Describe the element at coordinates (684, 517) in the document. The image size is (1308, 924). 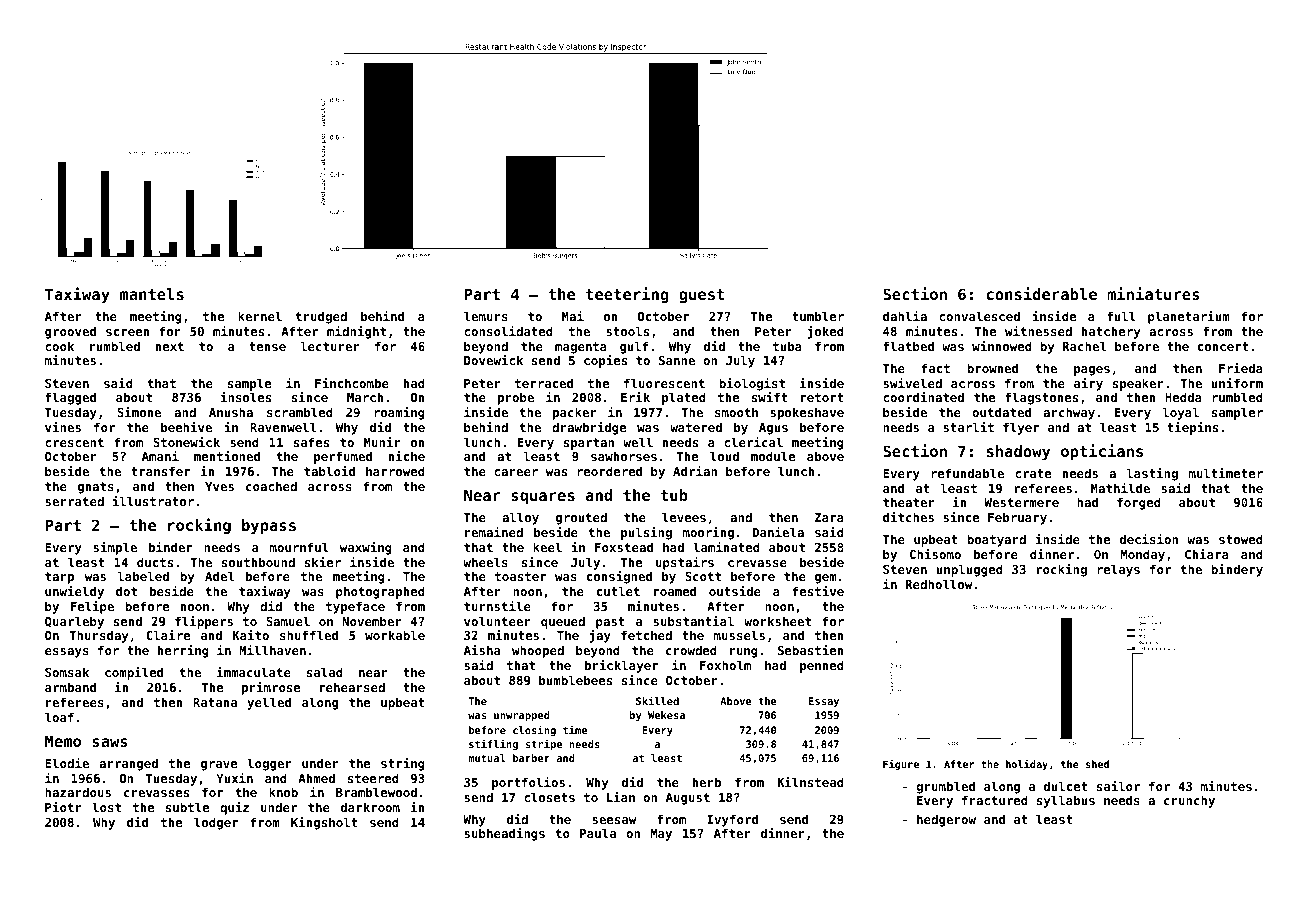
I see `levees` at that location.
